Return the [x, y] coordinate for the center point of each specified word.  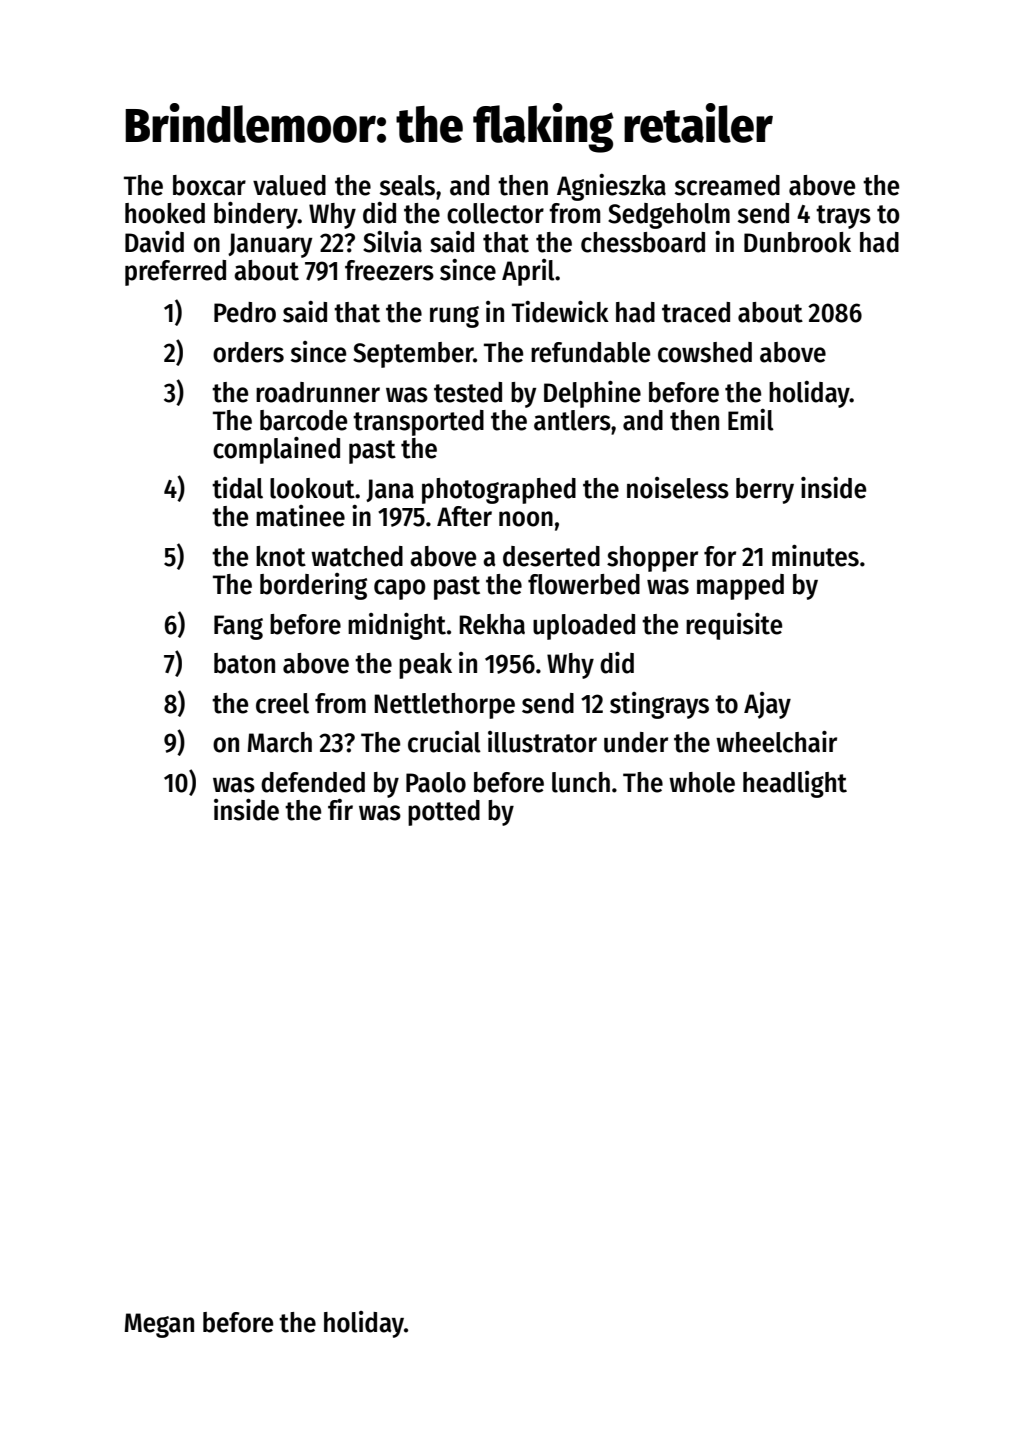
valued [289, 185]
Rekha [492, 624]
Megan [159, 1325]
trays [843, 217]
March [279, 742]
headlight [795, 784]
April [528, 272]
